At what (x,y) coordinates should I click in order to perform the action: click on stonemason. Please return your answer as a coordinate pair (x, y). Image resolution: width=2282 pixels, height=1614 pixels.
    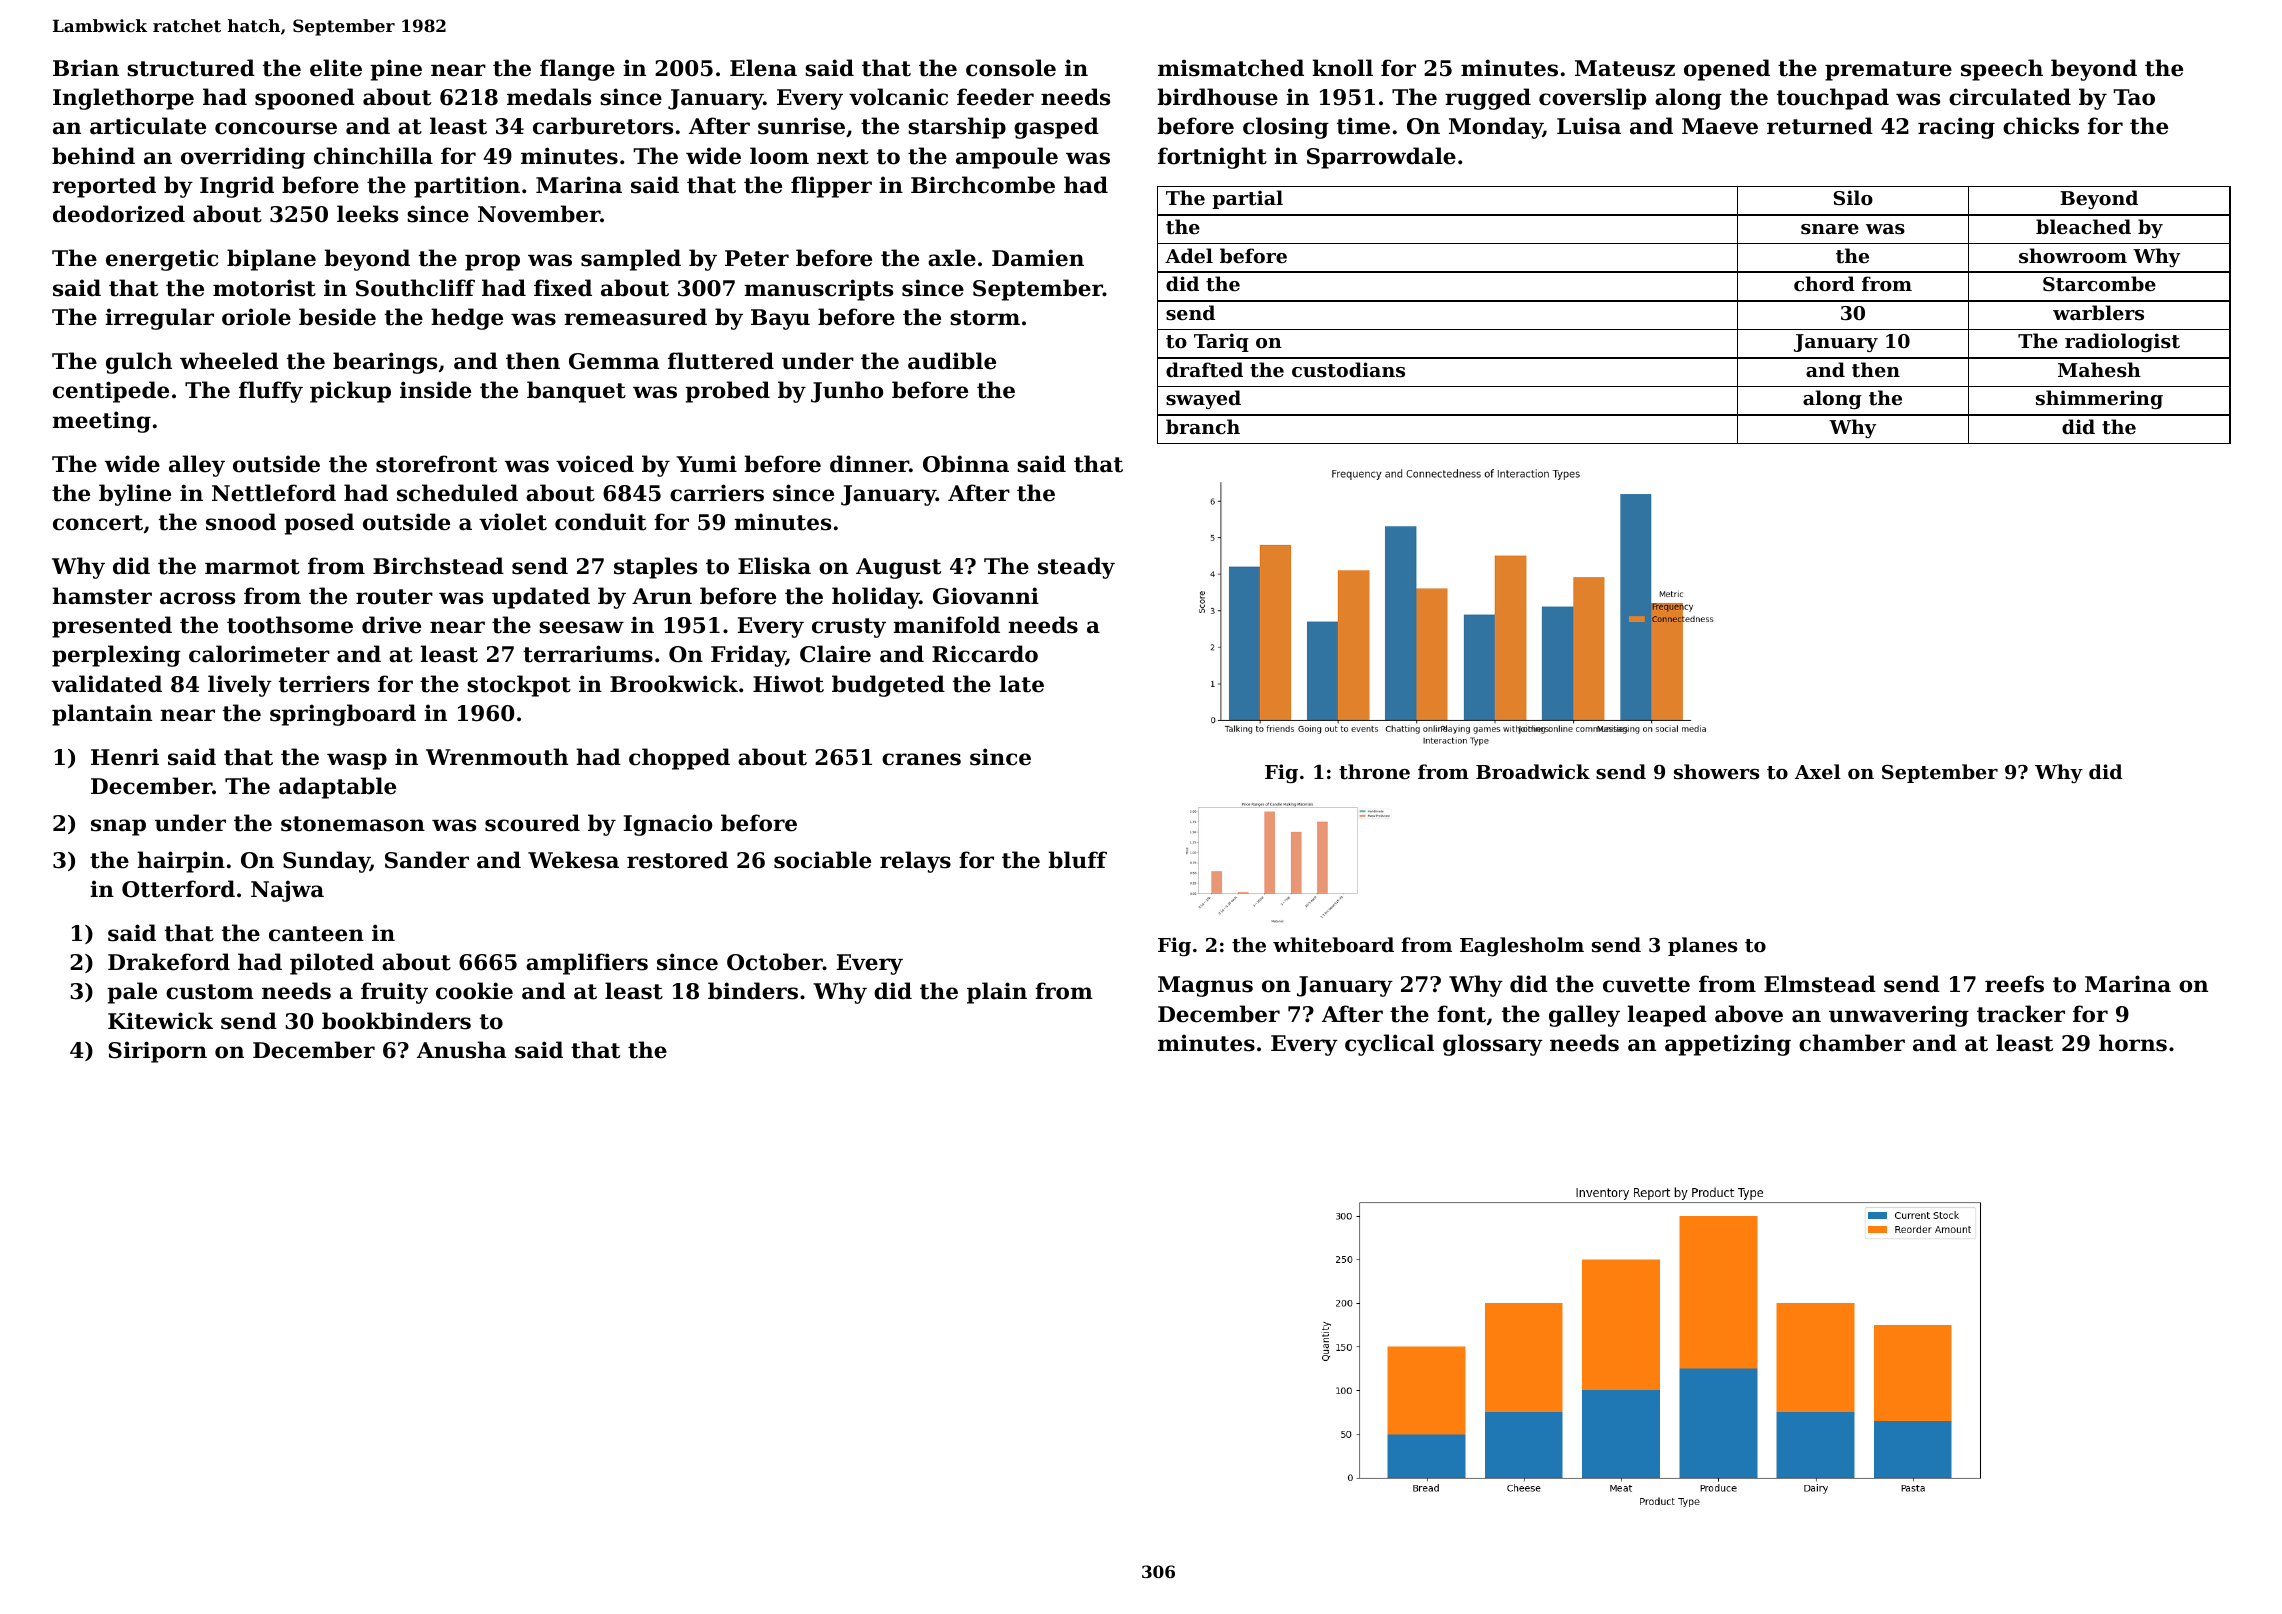
    Looking at the image, I should click on (353, 824).
